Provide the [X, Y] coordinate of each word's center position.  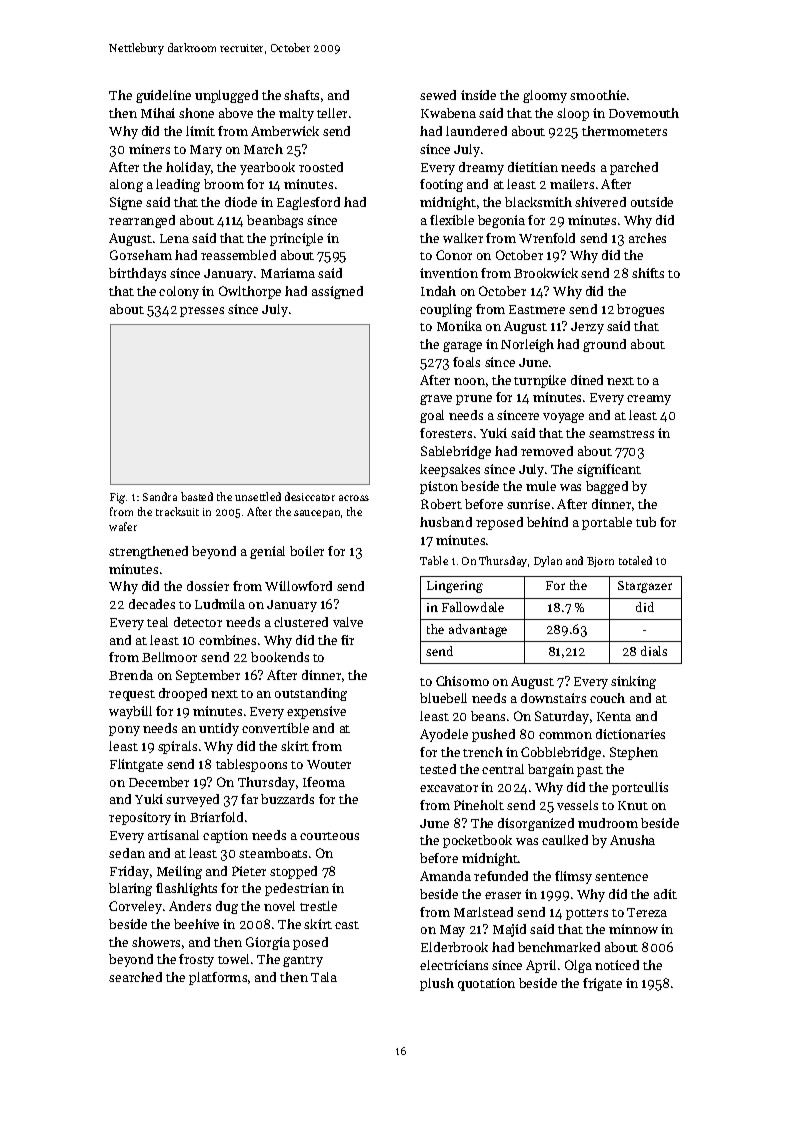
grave [436, 400]
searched [135, 977]
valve [348, 622]
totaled [635, 560]
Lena [174, 238]
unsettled [258, 496]
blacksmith [538, 202]
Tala [324, 977]
